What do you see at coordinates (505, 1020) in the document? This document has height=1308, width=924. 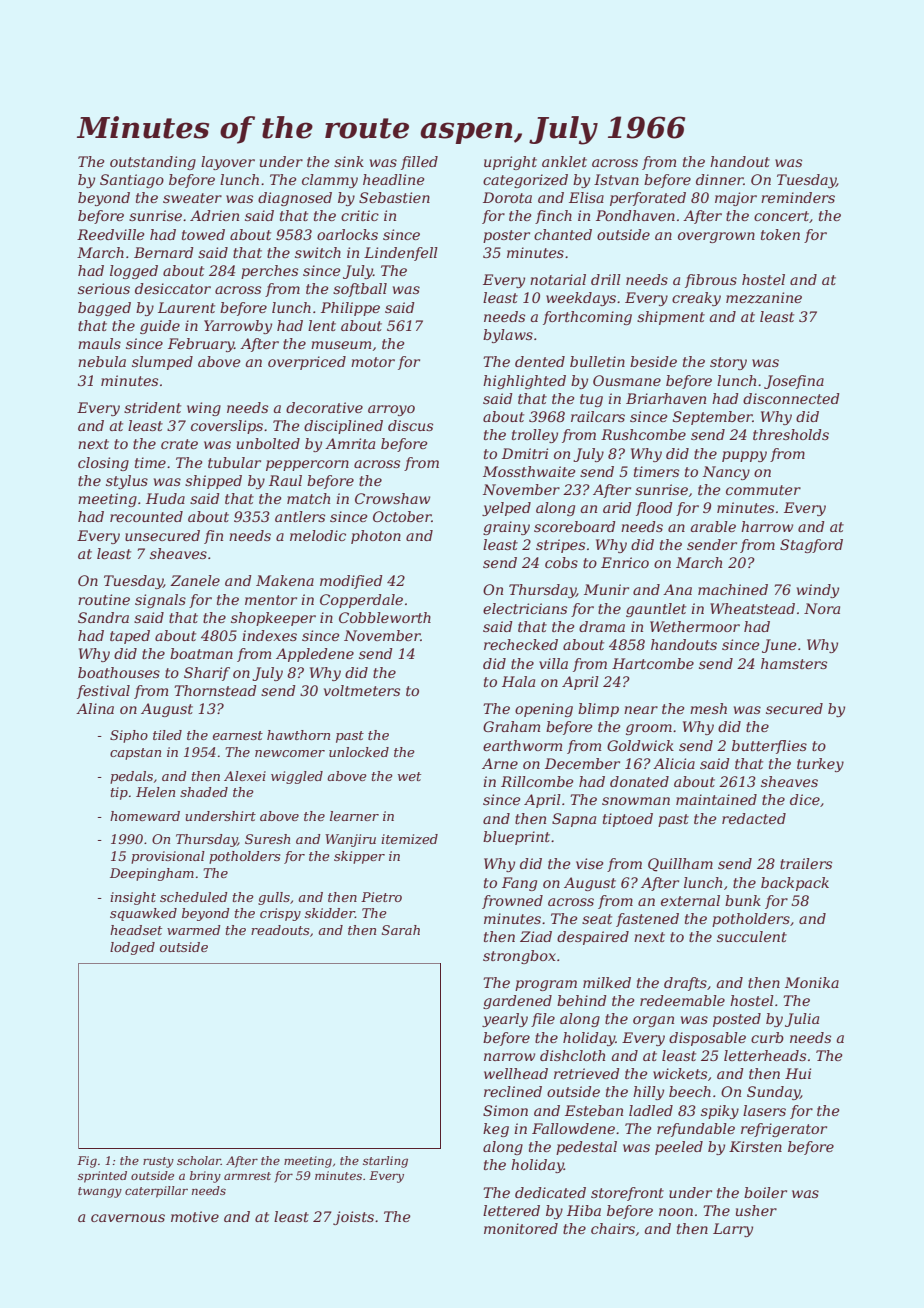 I see `yearly` at bounding box center [505, 1020].
